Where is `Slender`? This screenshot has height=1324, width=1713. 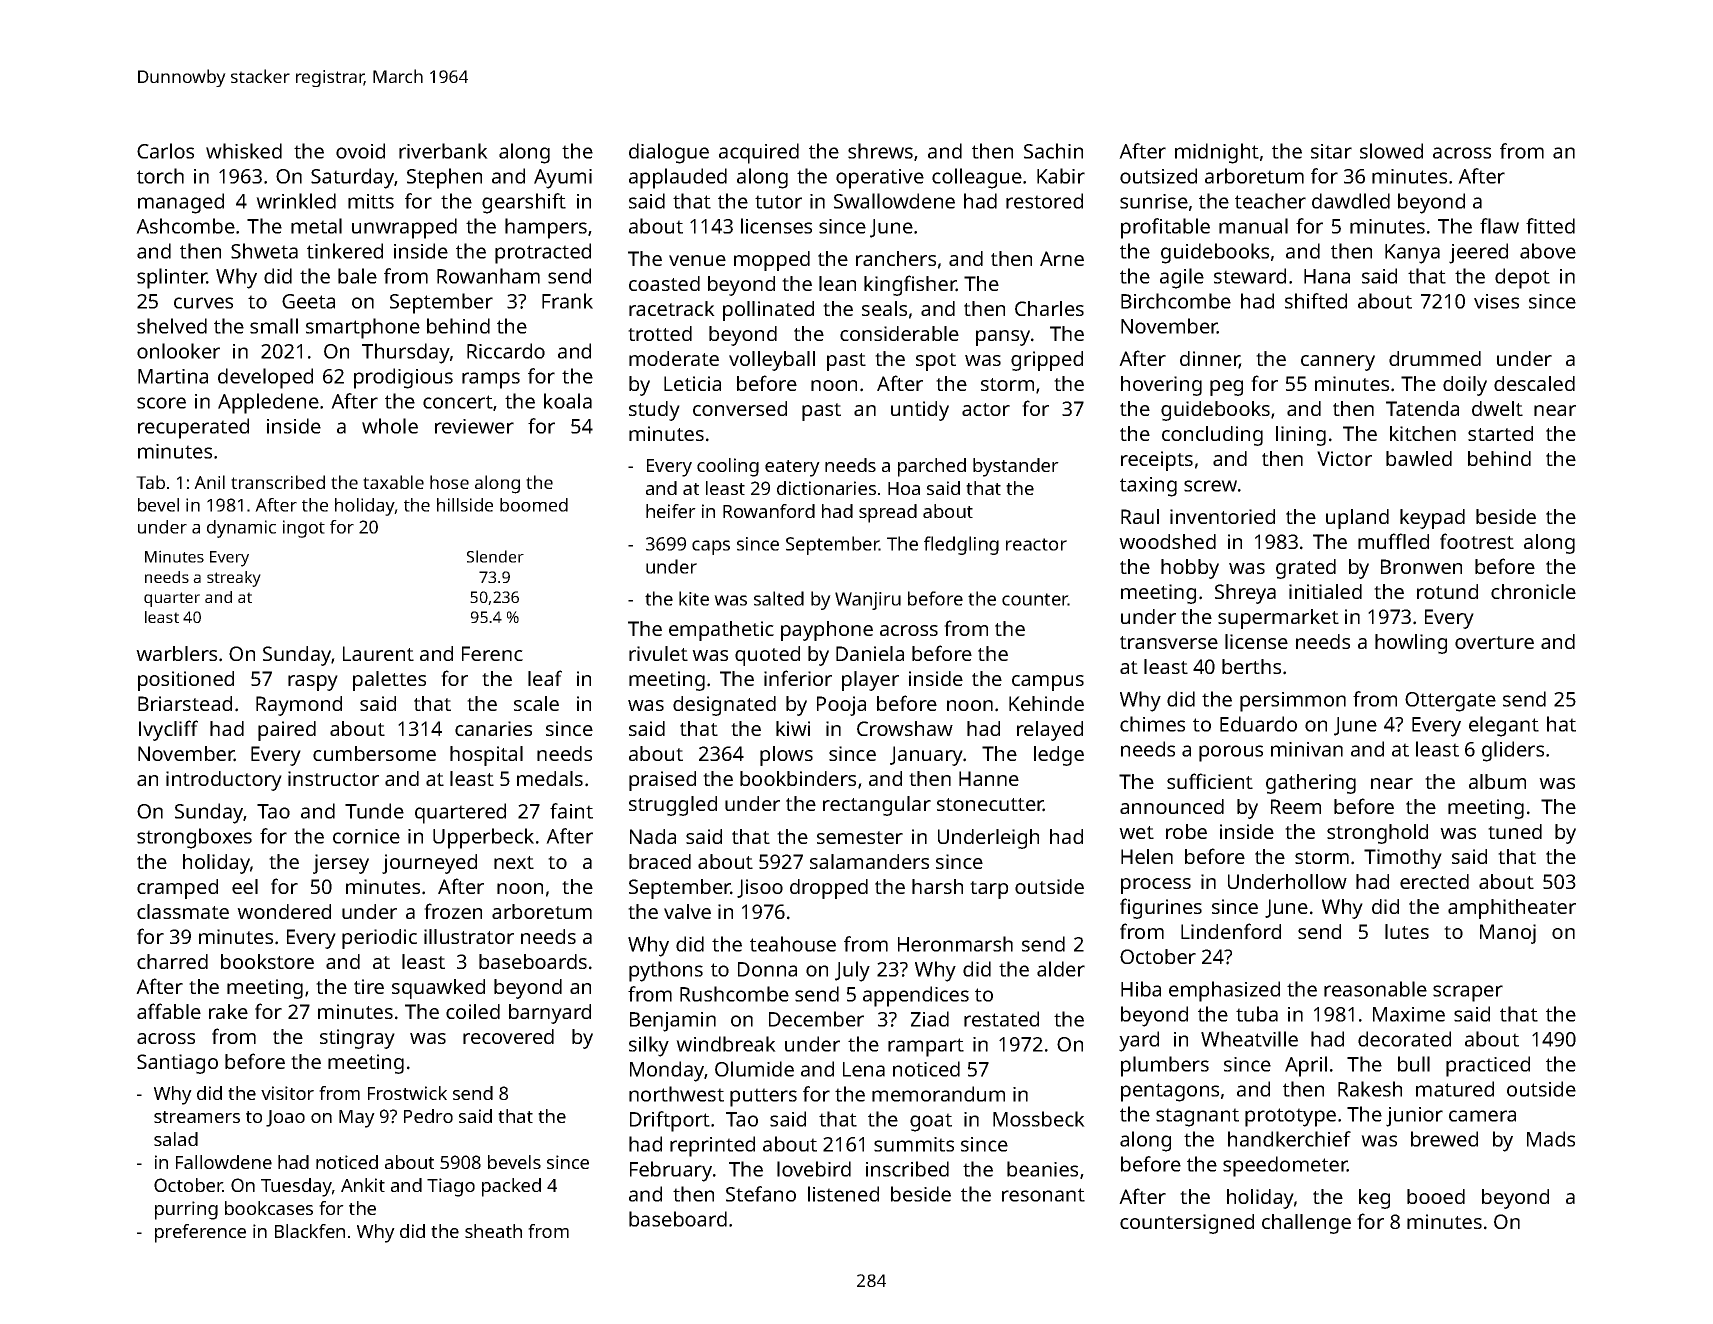 Slender is located at coordinates (495, 556).
